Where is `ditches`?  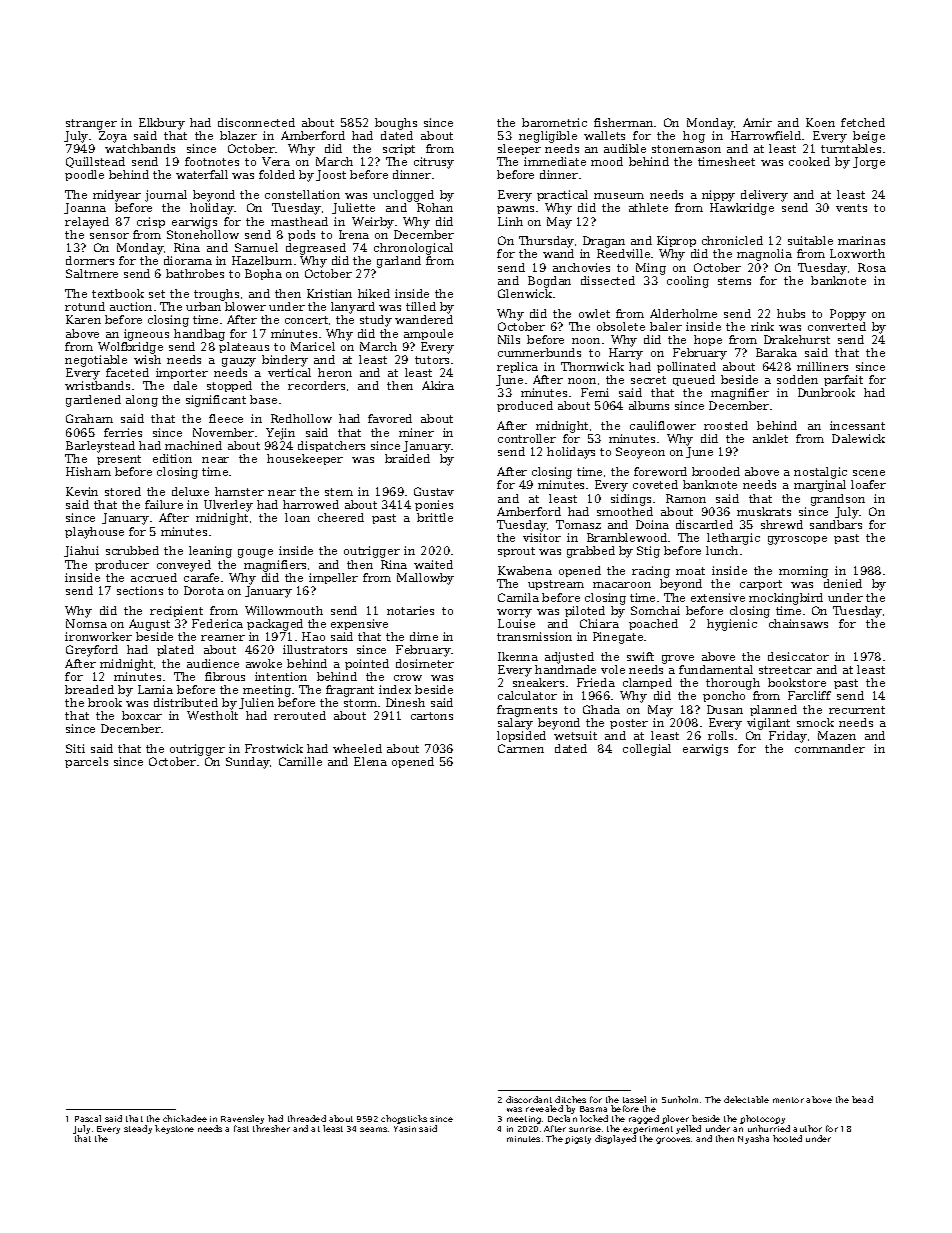
ditches is located at coordinates (570, 1099).
